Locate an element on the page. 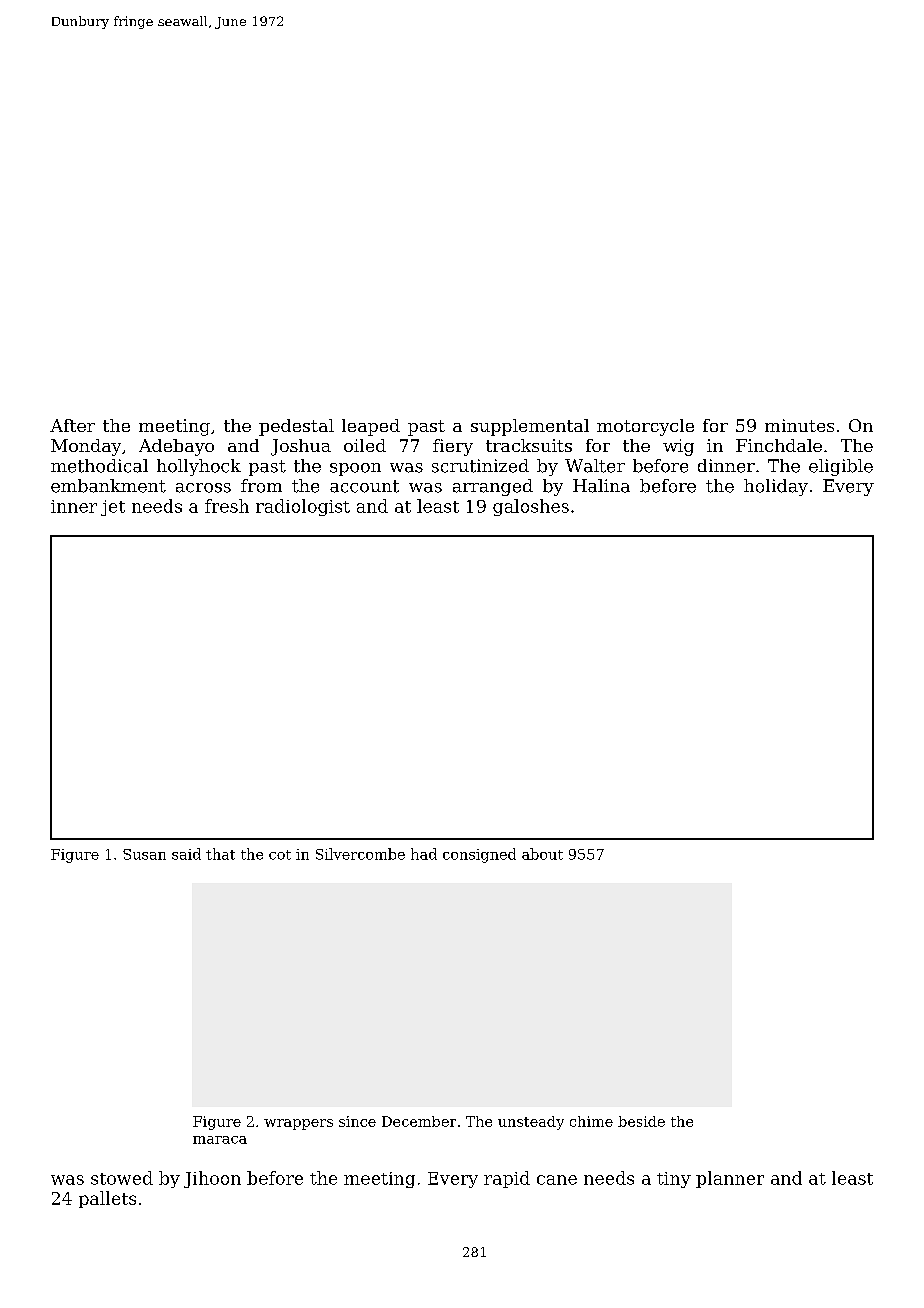  said is located at coordinates (186, 854).
